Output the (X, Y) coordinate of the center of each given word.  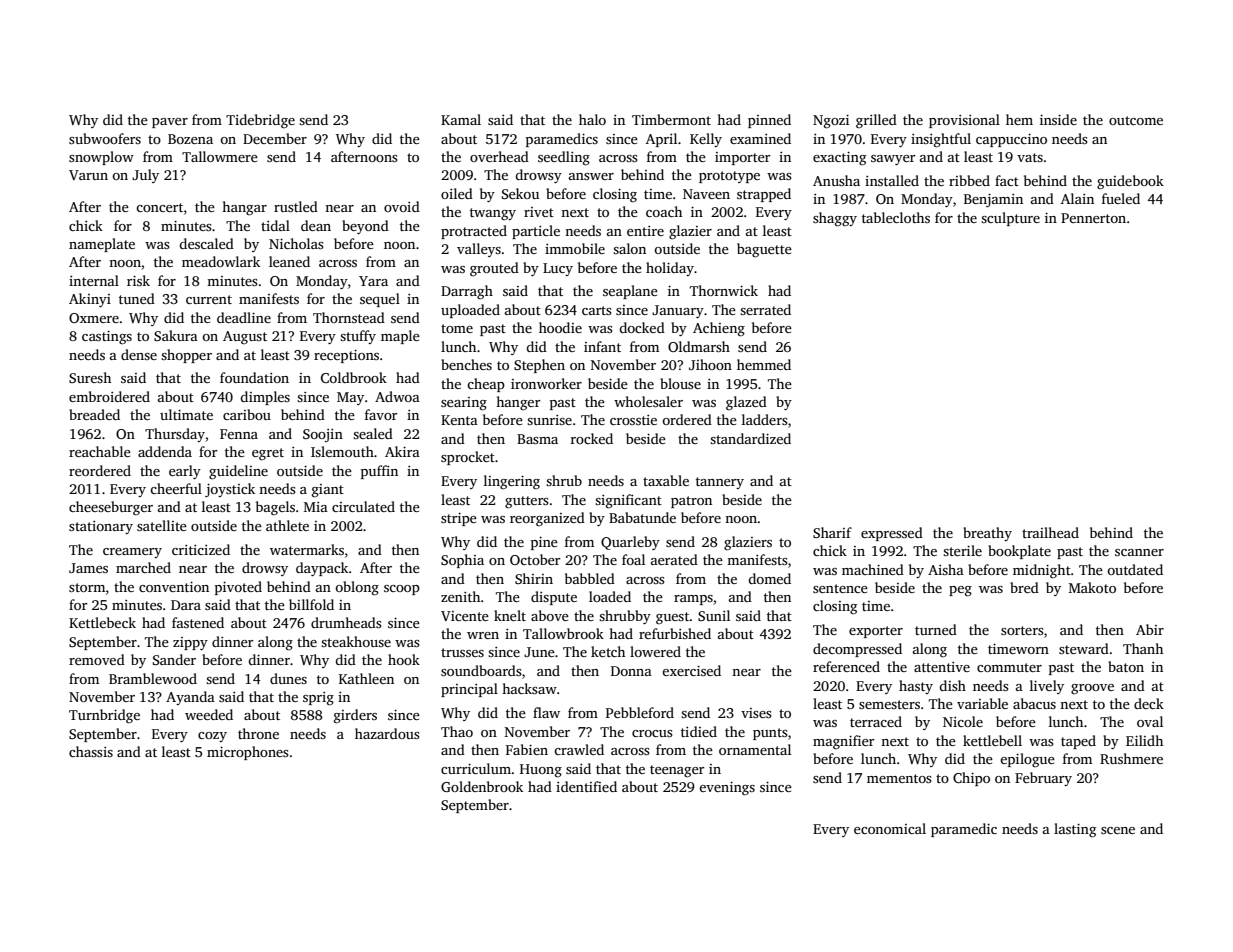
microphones (248, 753)
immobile (575, 248)
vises (756, 713)
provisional (964, 121)
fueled (1121, 198)
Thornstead (349, 317)
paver (170, 123)
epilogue (1027, 760)
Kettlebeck (102, 622)
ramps (693, 600)
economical (890, 828)
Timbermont (671, 119)
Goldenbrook (482, 786)
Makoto (1092, 587)
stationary (101, 527)
